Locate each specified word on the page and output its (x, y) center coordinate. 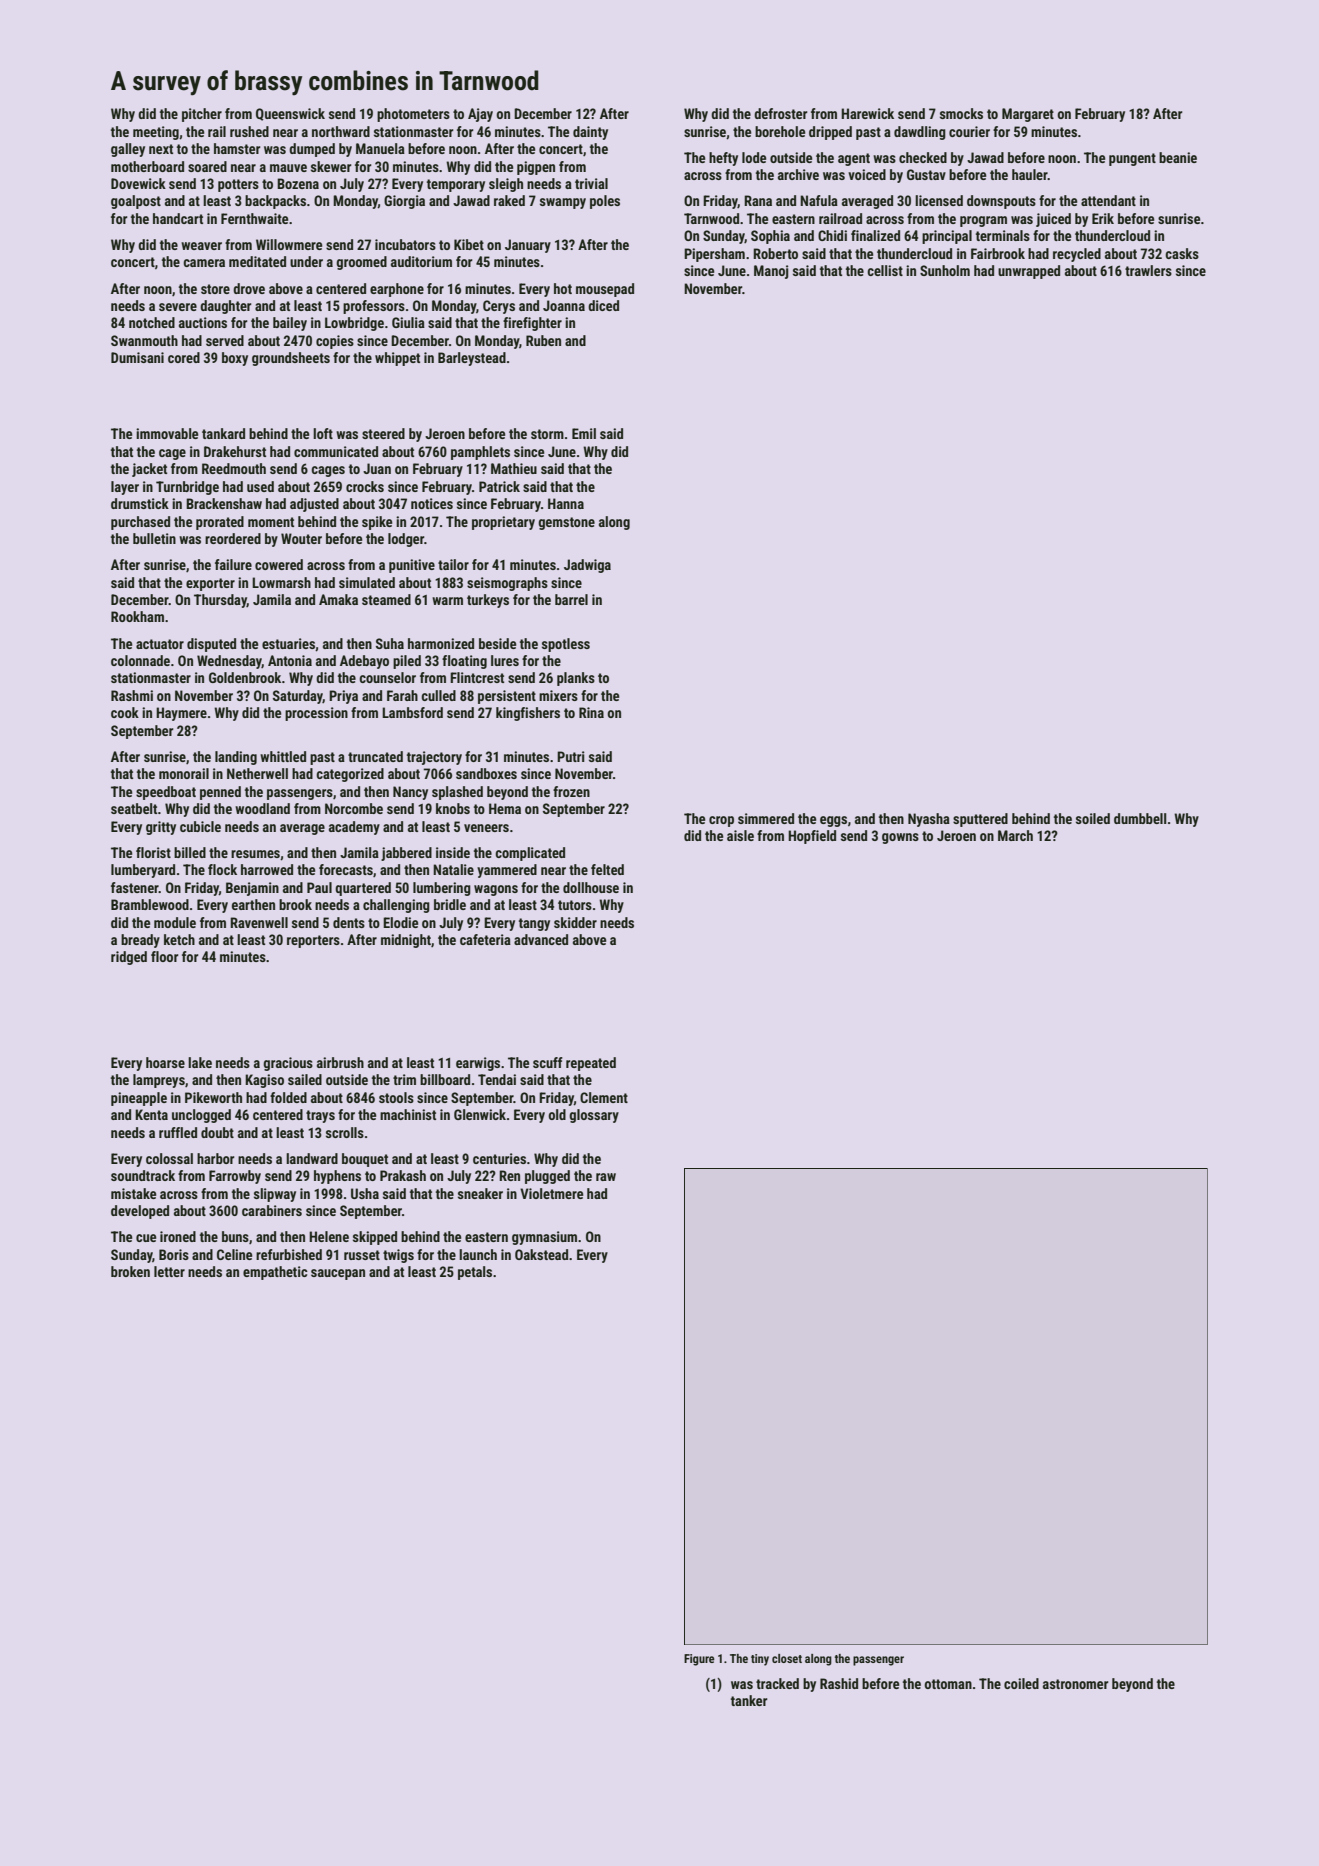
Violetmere (551, 1193)
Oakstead (541, 1254)
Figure (699, 1660)
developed (140, 1212)
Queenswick (290, 114)
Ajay (480, 115)
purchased (140, 523)
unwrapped (1029, 272)
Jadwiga (587, 566)
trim (404, 1079)
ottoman (948, 1684)
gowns (900, 838)
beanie (1178, 157)
